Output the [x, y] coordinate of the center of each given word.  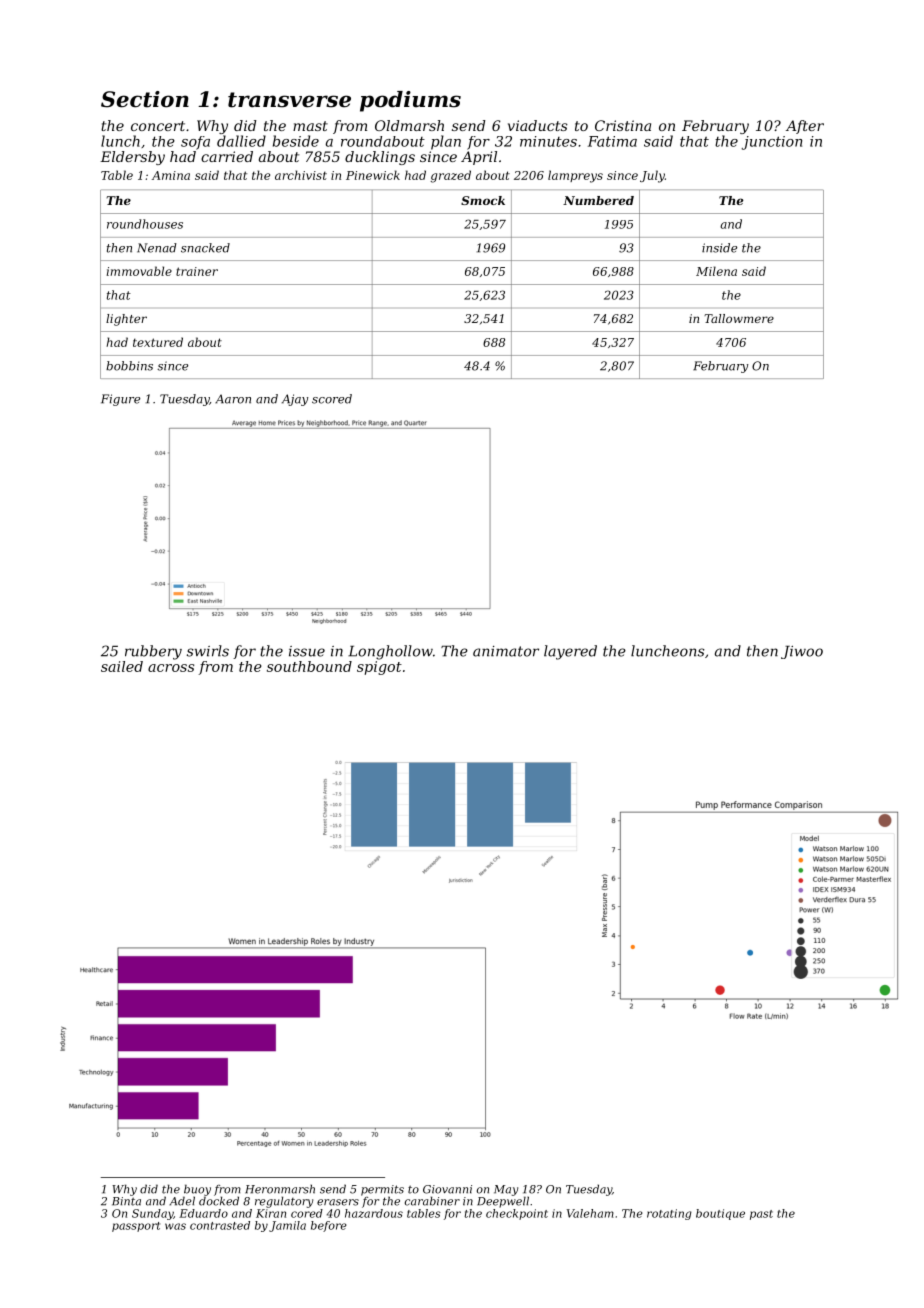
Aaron [233, 399]
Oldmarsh [409, 125]
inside [719, 248]
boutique [720, 1214]
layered [570, 652]
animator [506, 651]
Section [145, 99]
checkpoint [517, 1214]
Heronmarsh [280, 1189]
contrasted [220, 1225]
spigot [379, 668]
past [761, 1215]
